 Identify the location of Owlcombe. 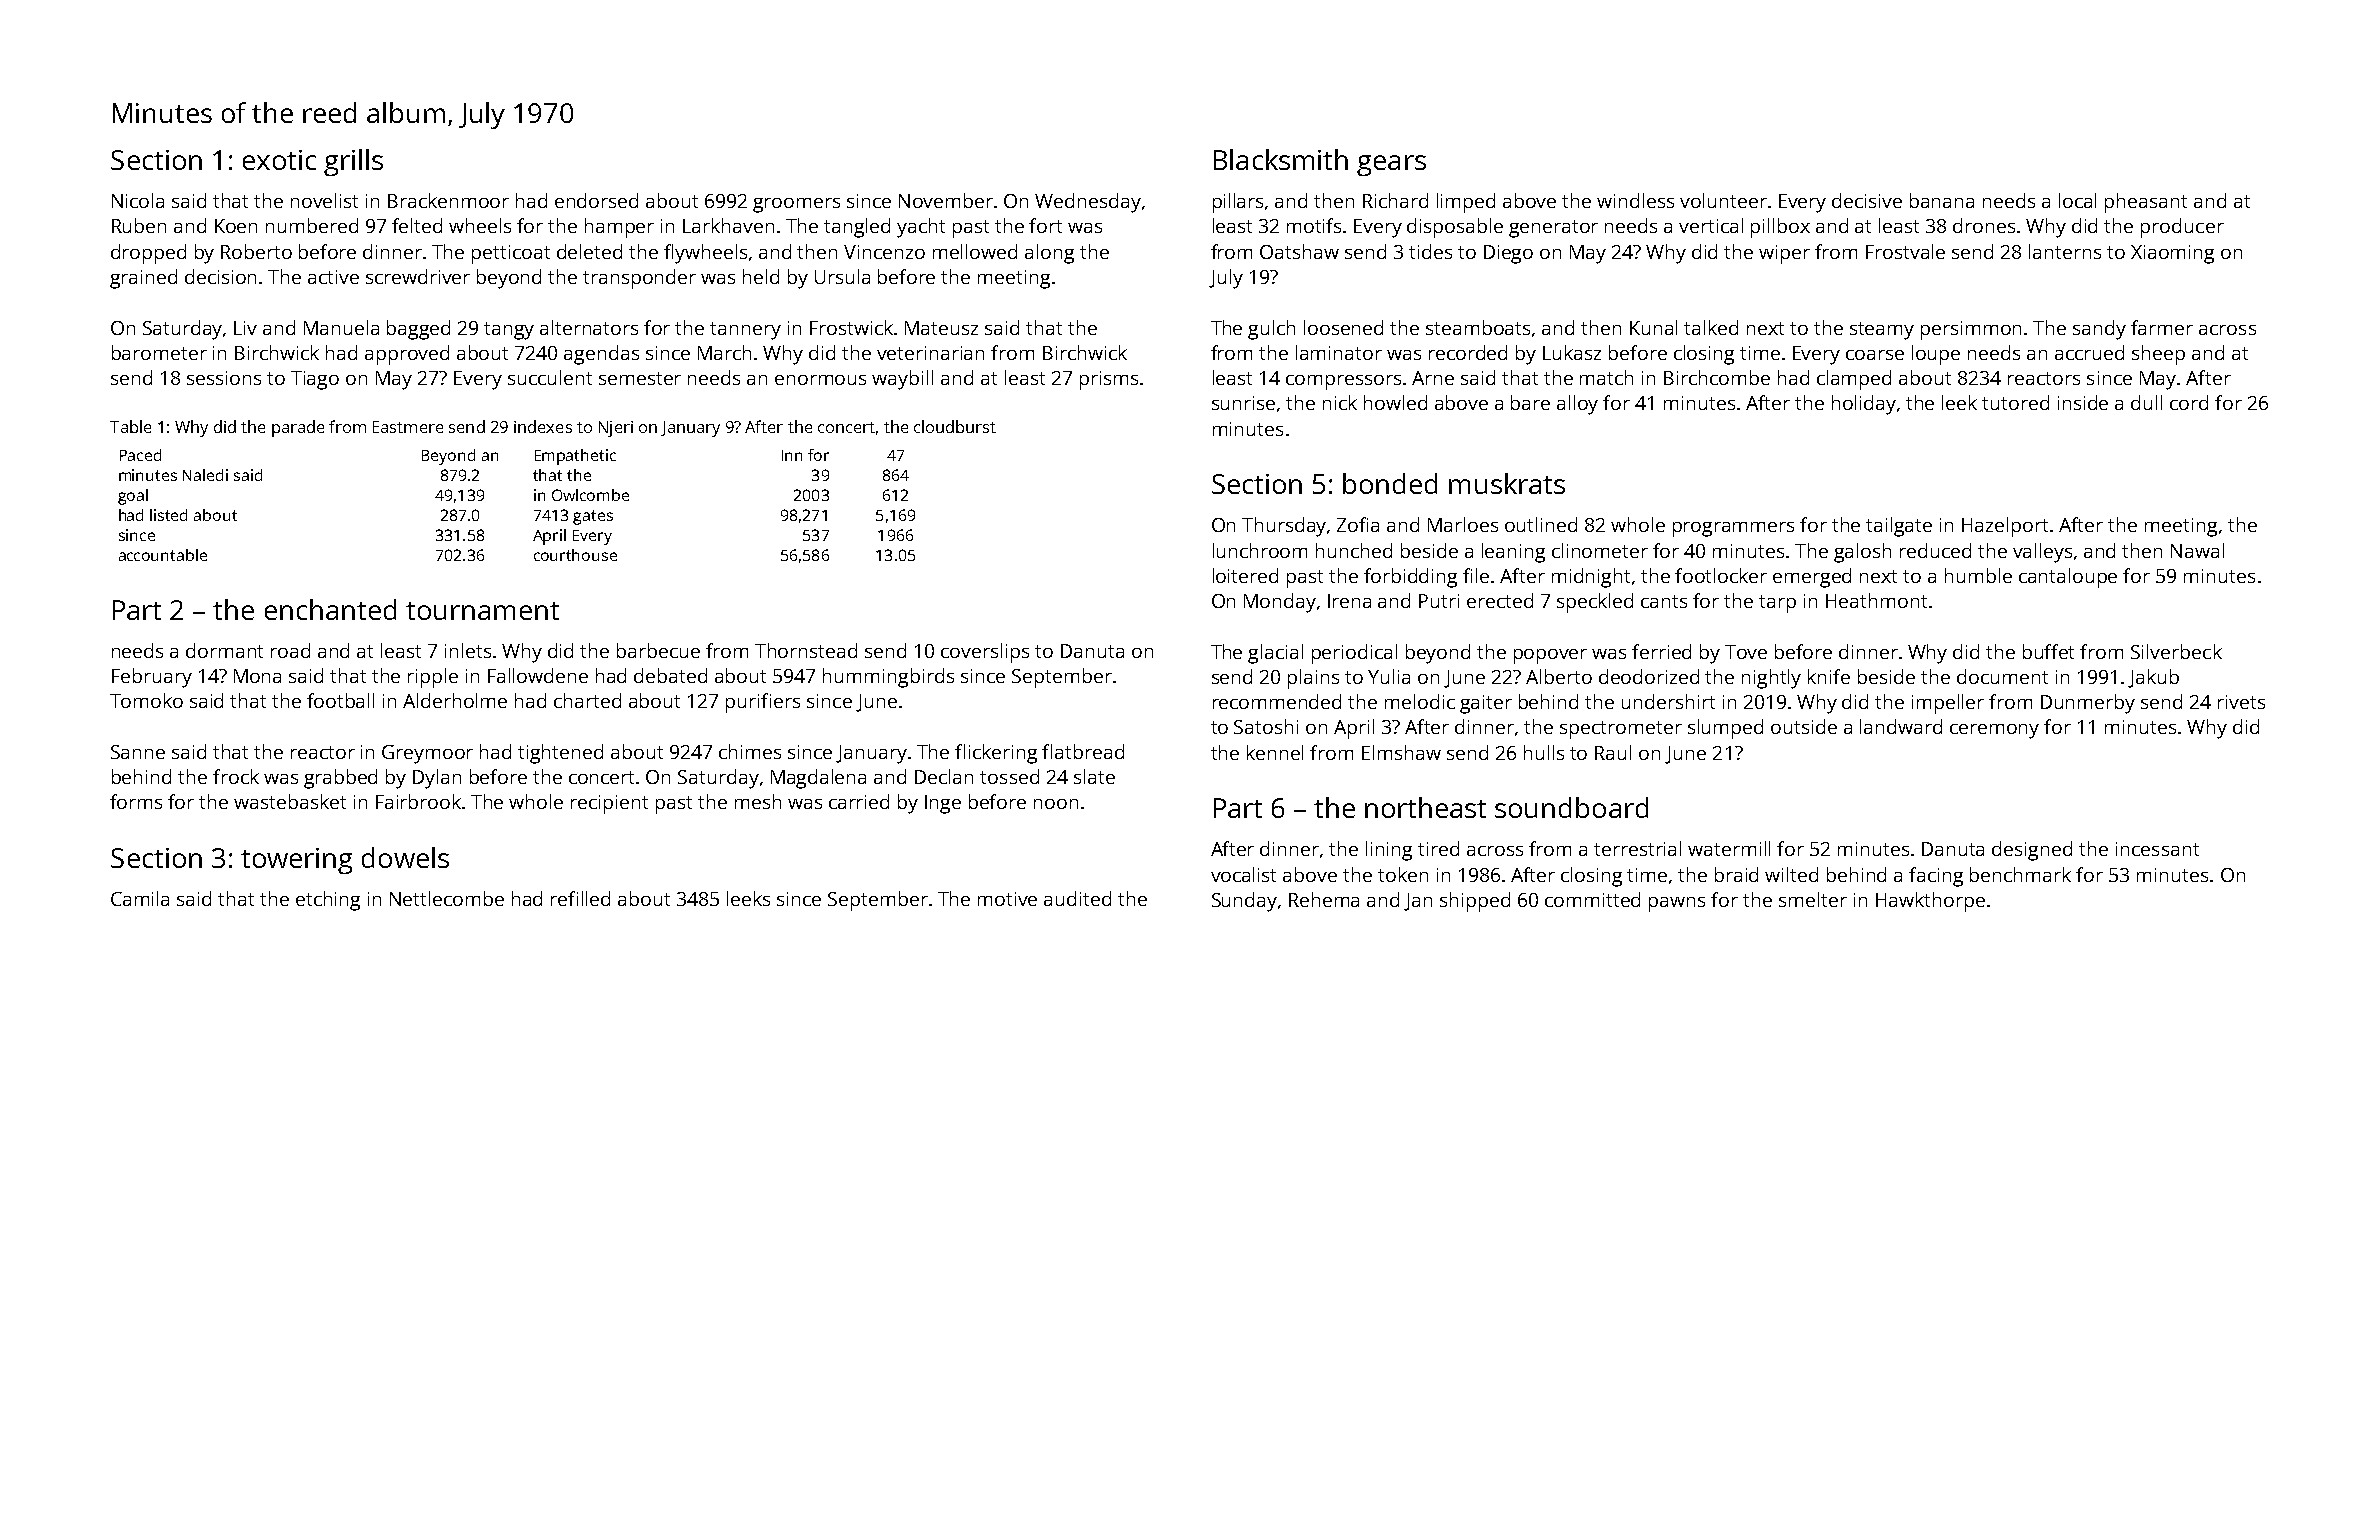
(590, 495).
